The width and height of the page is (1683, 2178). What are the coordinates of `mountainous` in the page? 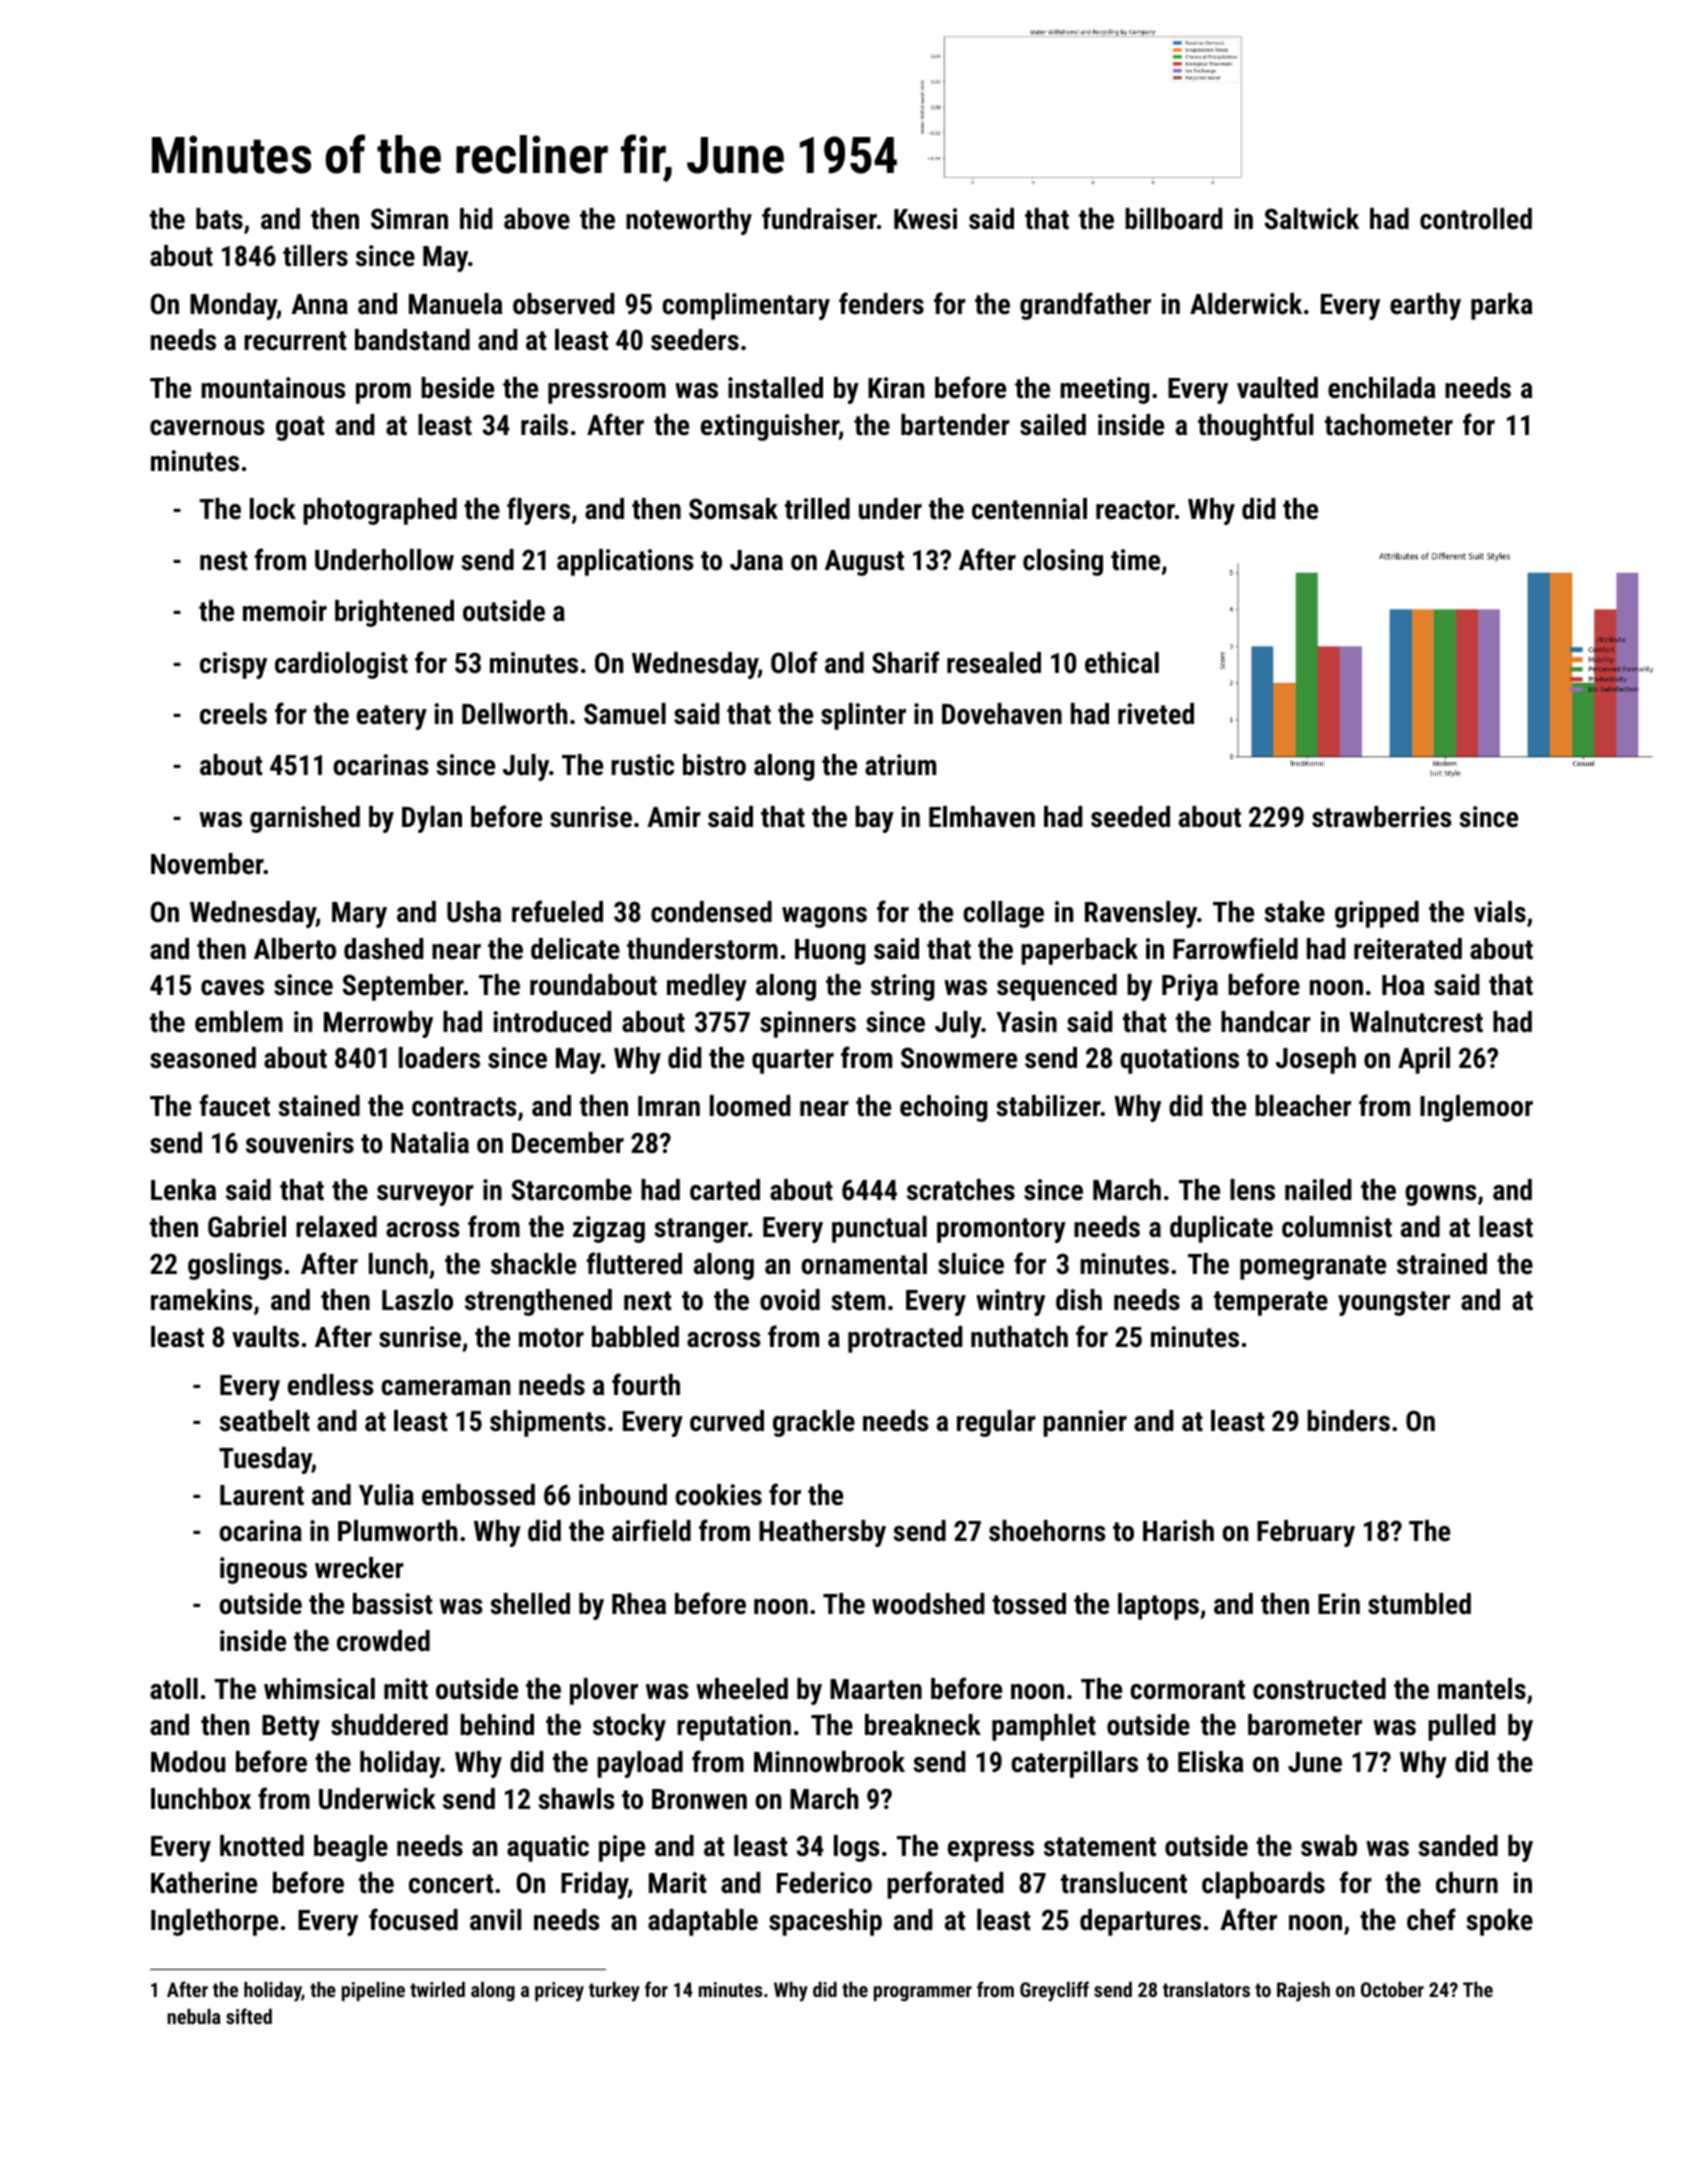 It's located at (273, 388).
